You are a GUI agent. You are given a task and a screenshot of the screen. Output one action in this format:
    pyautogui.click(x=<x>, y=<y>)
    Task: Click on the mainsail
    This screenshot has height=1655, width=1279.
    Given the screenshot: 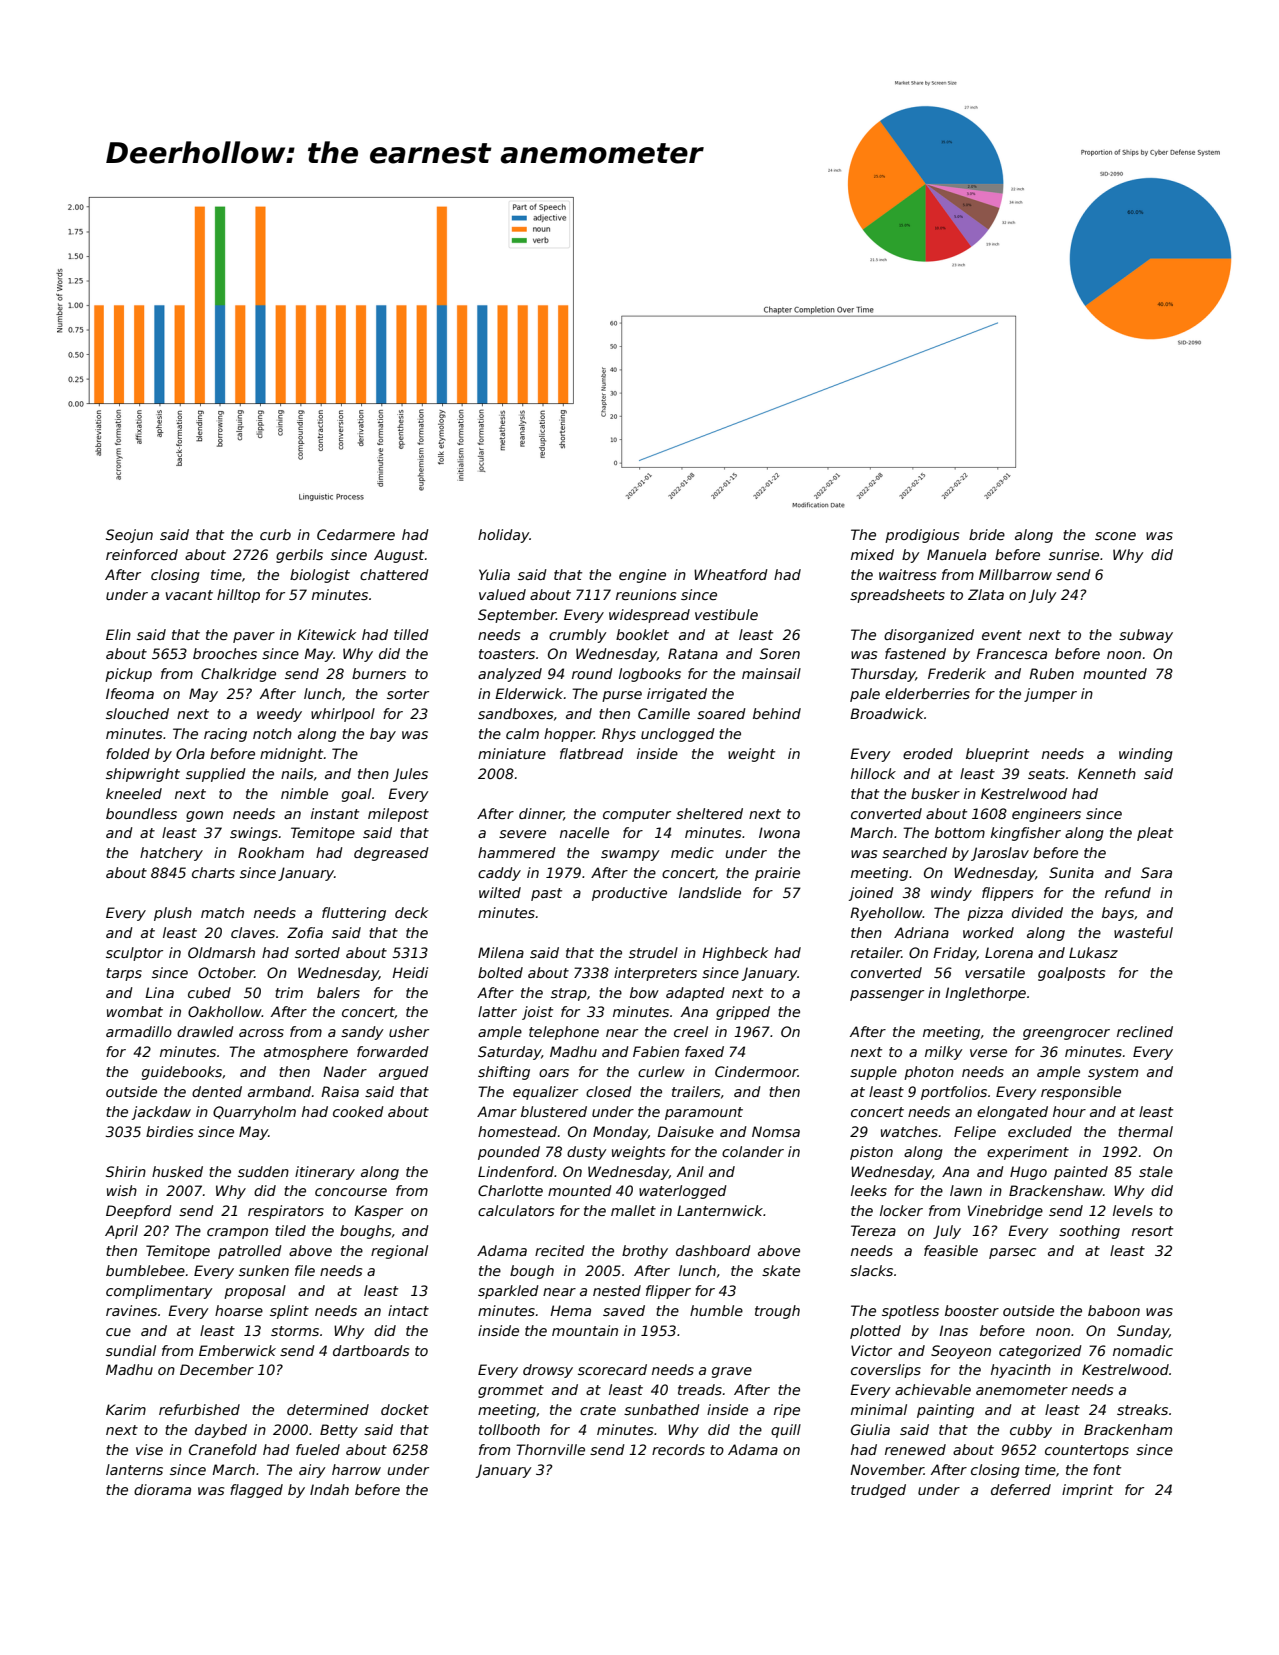 What is the action you would take?
    pyautogui.click(x=771, y=673)
